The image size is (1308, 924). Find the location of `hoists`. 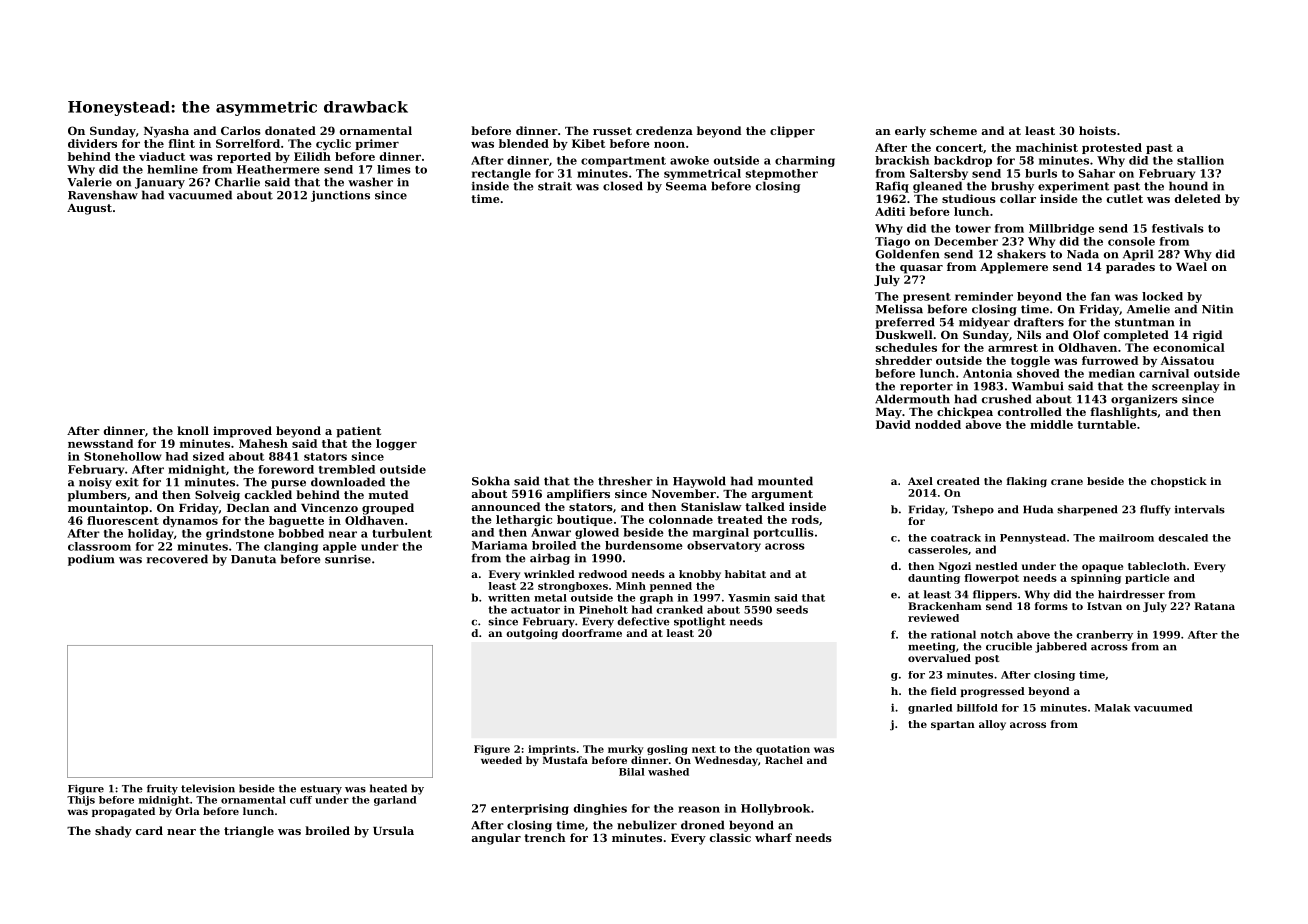

hoists is located at coordinates (1097, 130).
